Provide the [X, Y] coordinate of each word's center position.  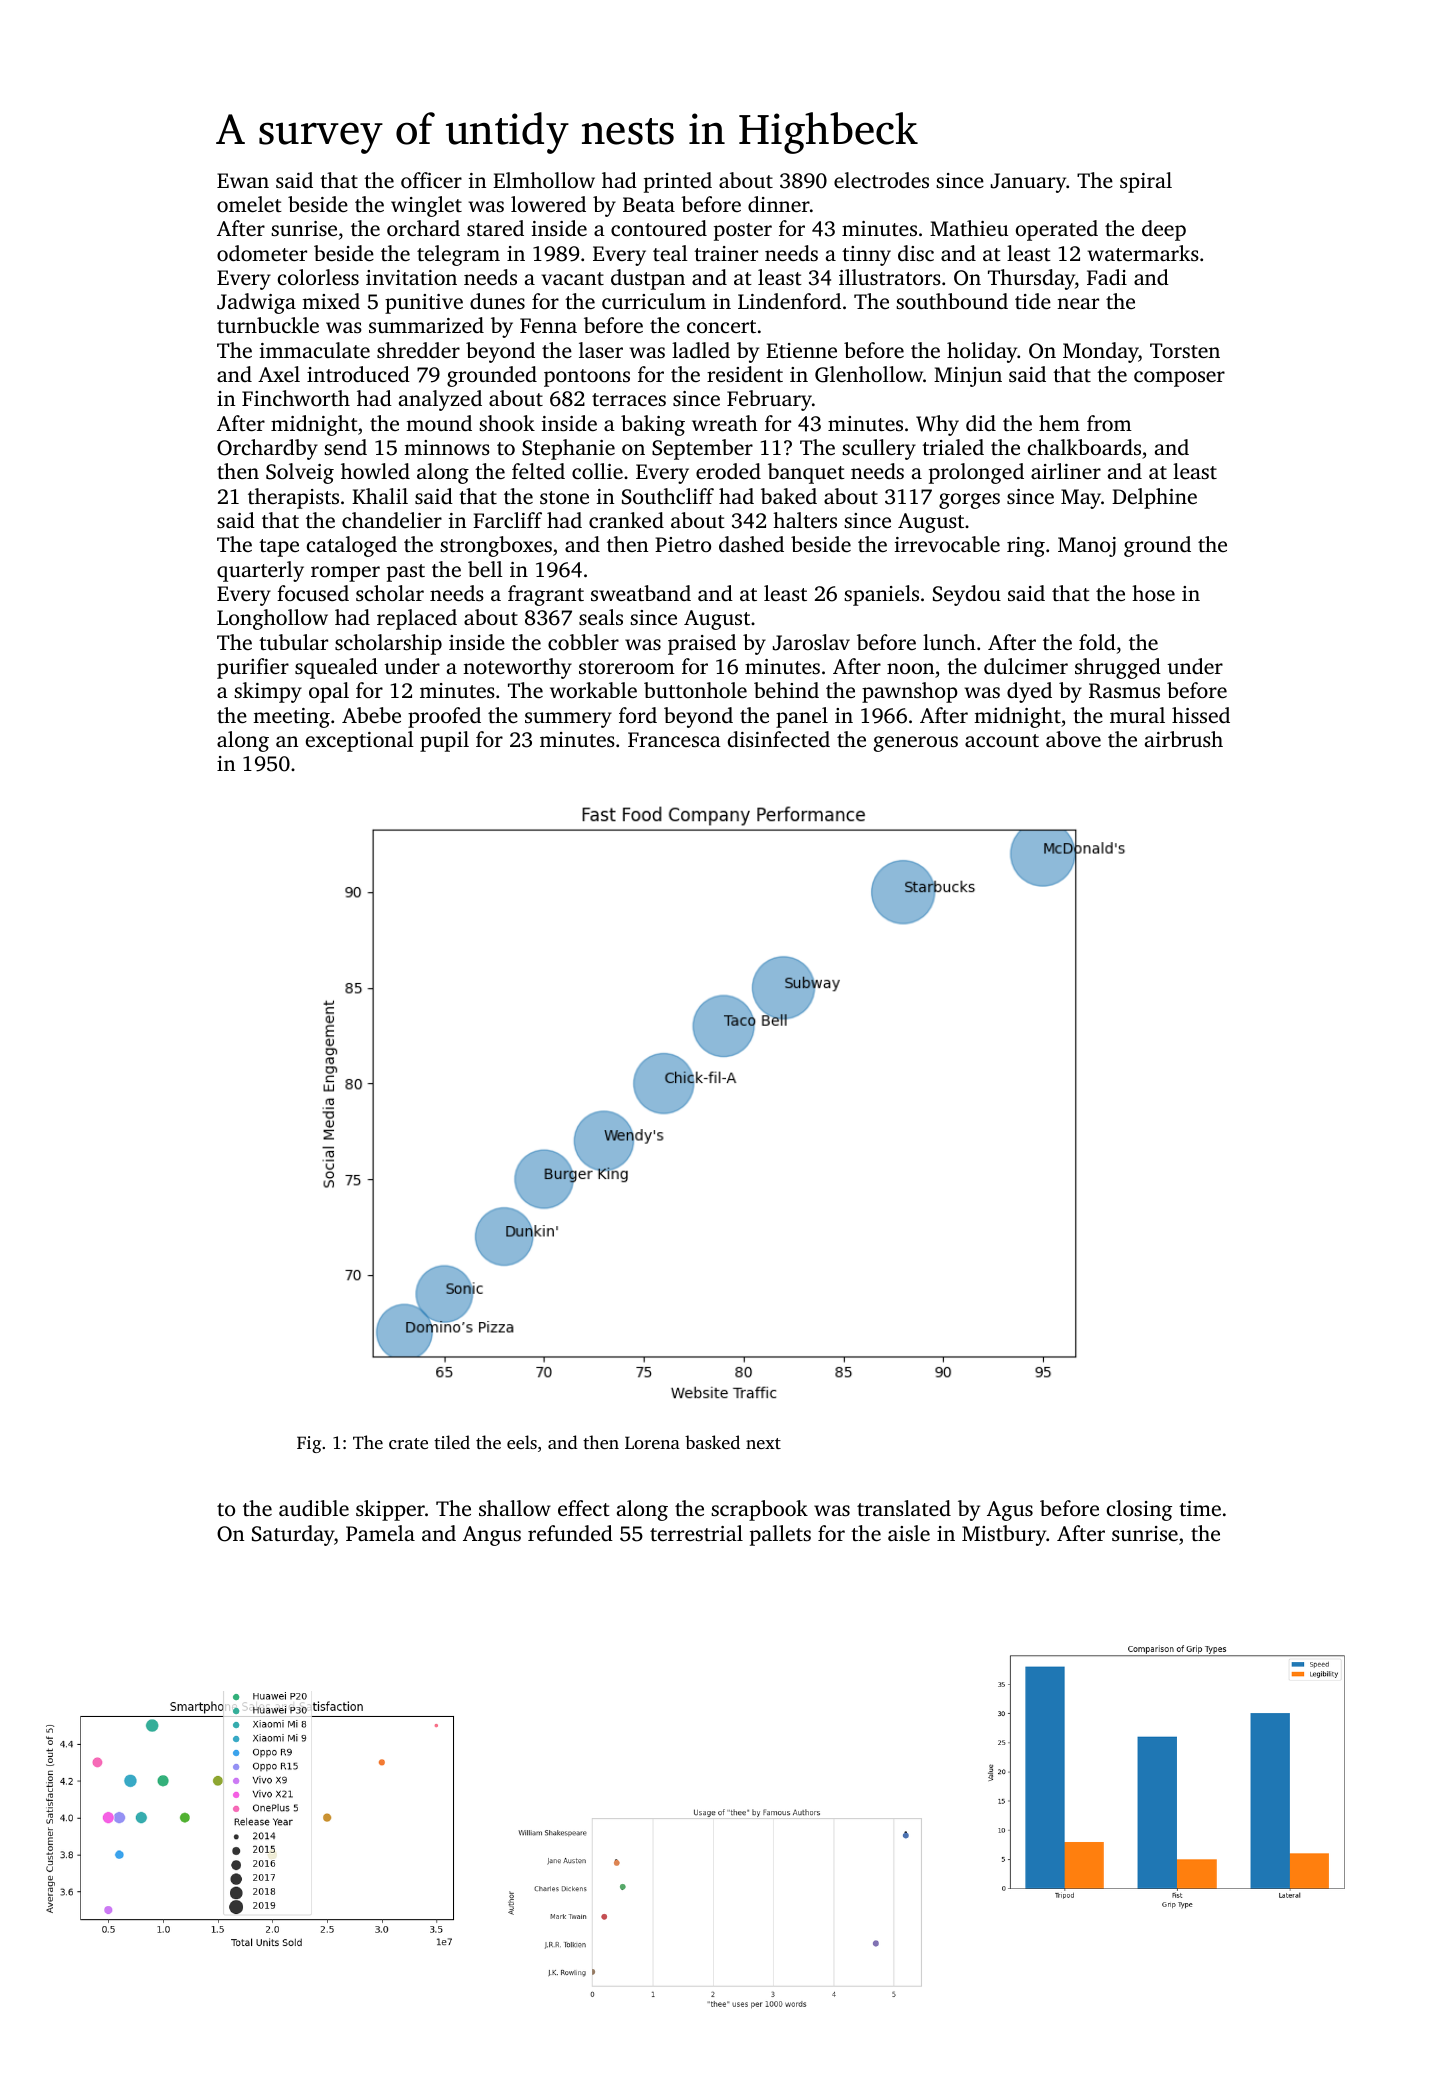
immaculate [315, 350]
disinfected [779, 739]
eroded [728, 471]
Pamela [380, 1533]
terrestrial [696, 1533]
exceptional [360, 741]
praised [702, 644]
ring [1026, 547]
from [1109, 423]
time [1200, 1508]
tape [279, 548]
